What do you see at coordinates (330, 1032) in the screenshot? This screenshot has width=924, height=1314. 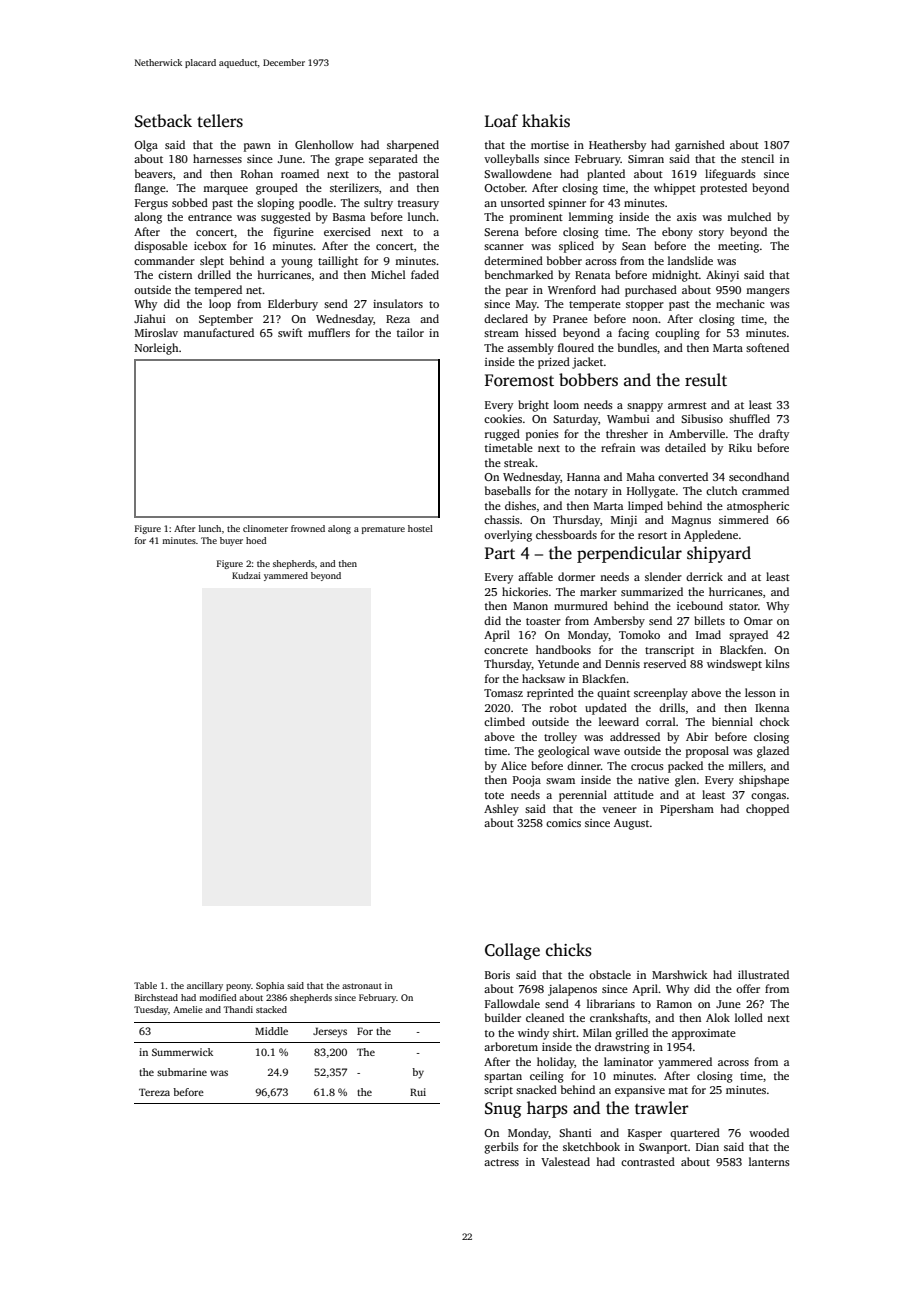 I see `Jerseys` at bounding box center [330, 1032].
